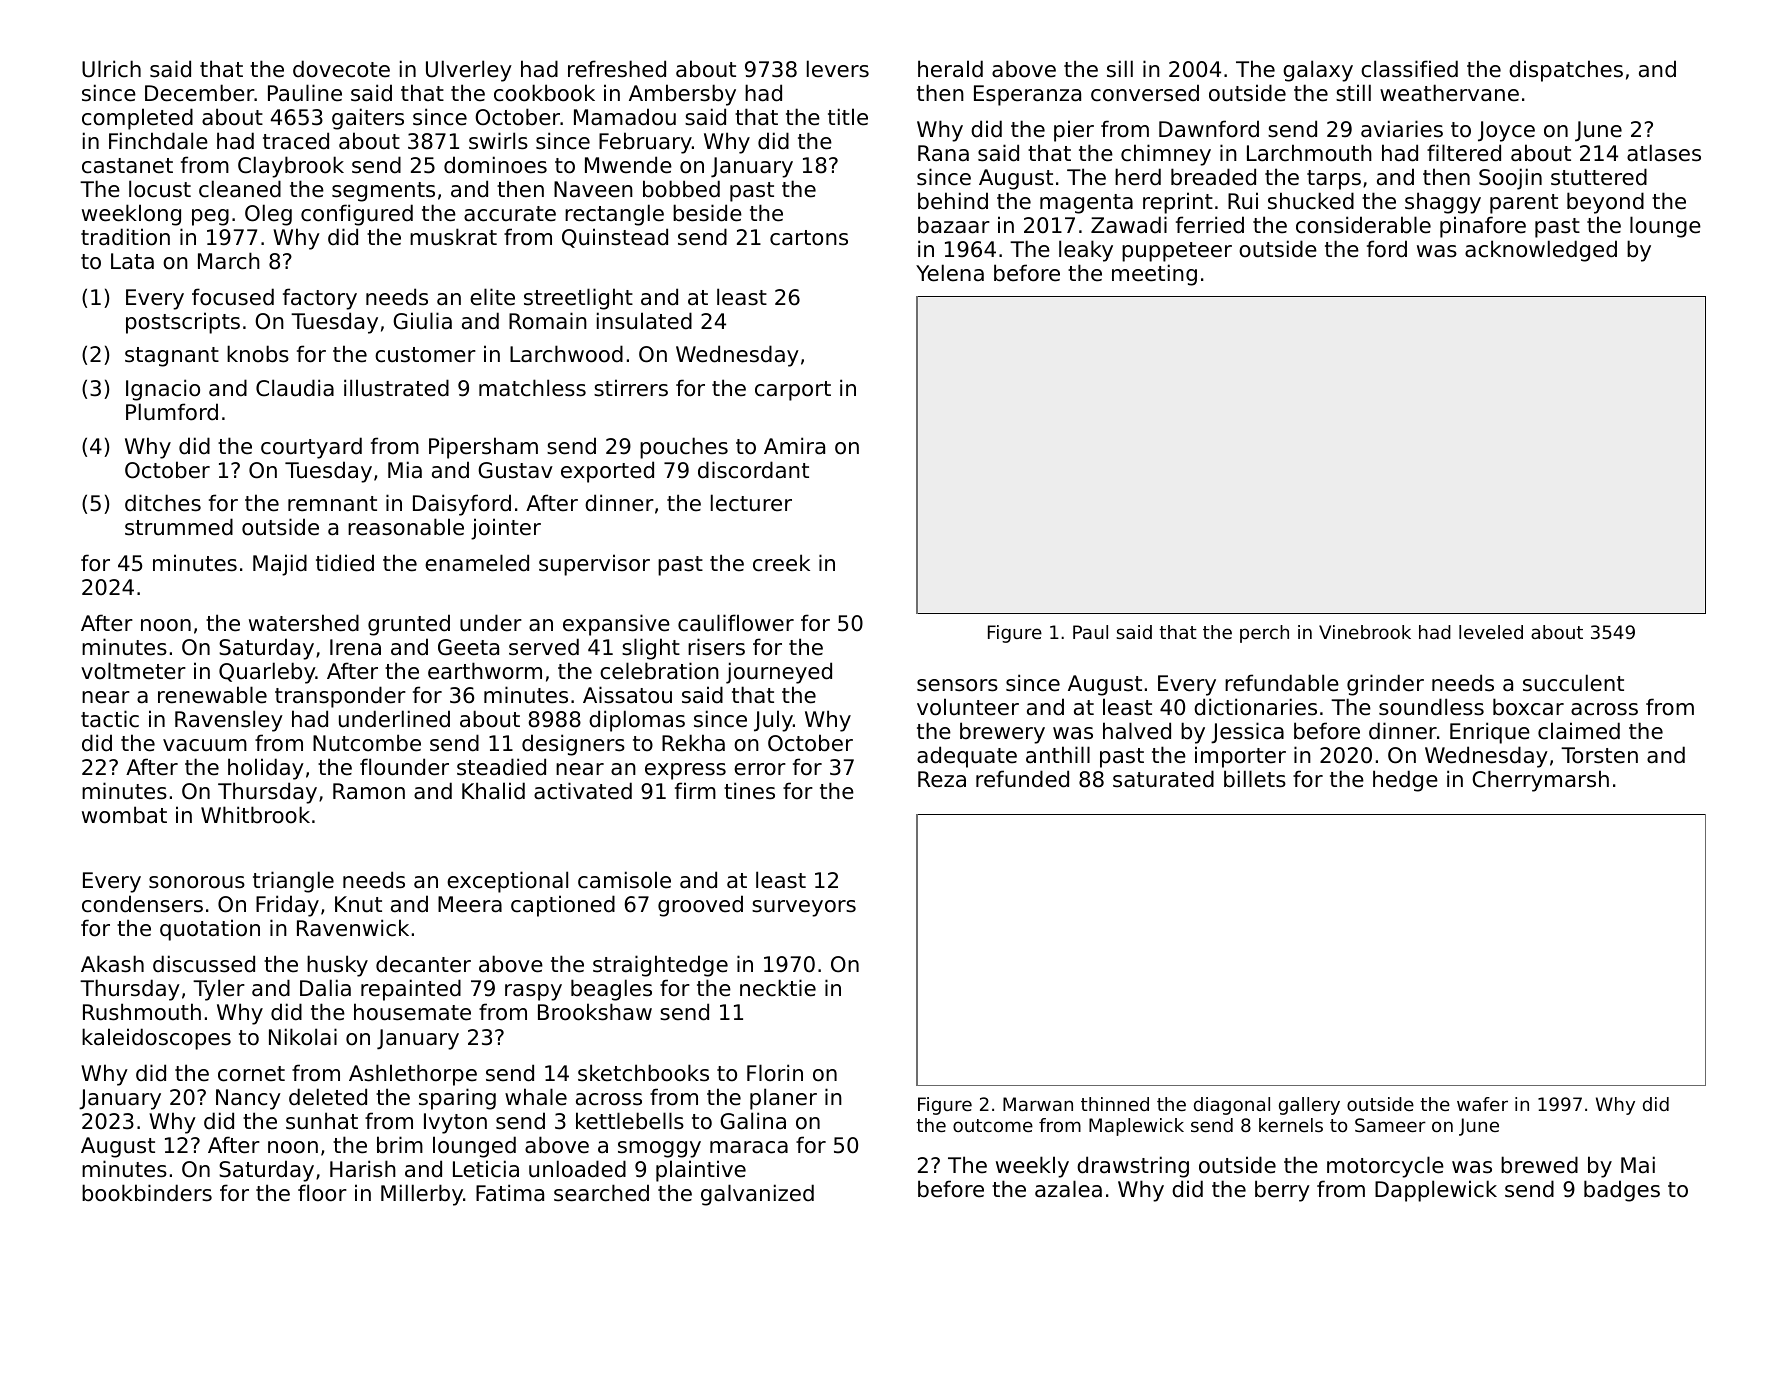 The height and width of the page is (1381, 1787). Describe the element at coordinates (369, 791) in the page. I see `Ramon` at that location.
